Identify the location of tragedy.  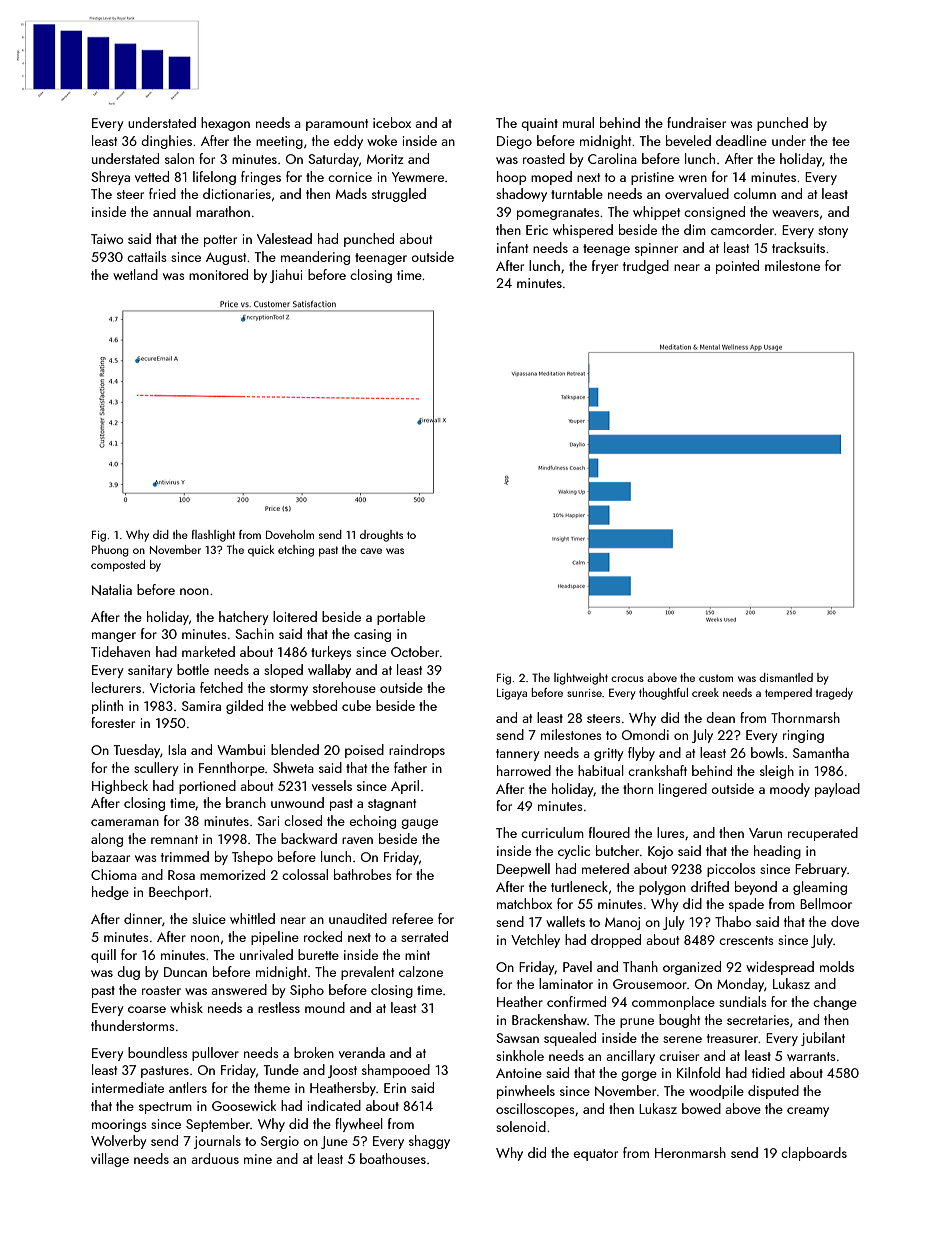
(834, 694).
